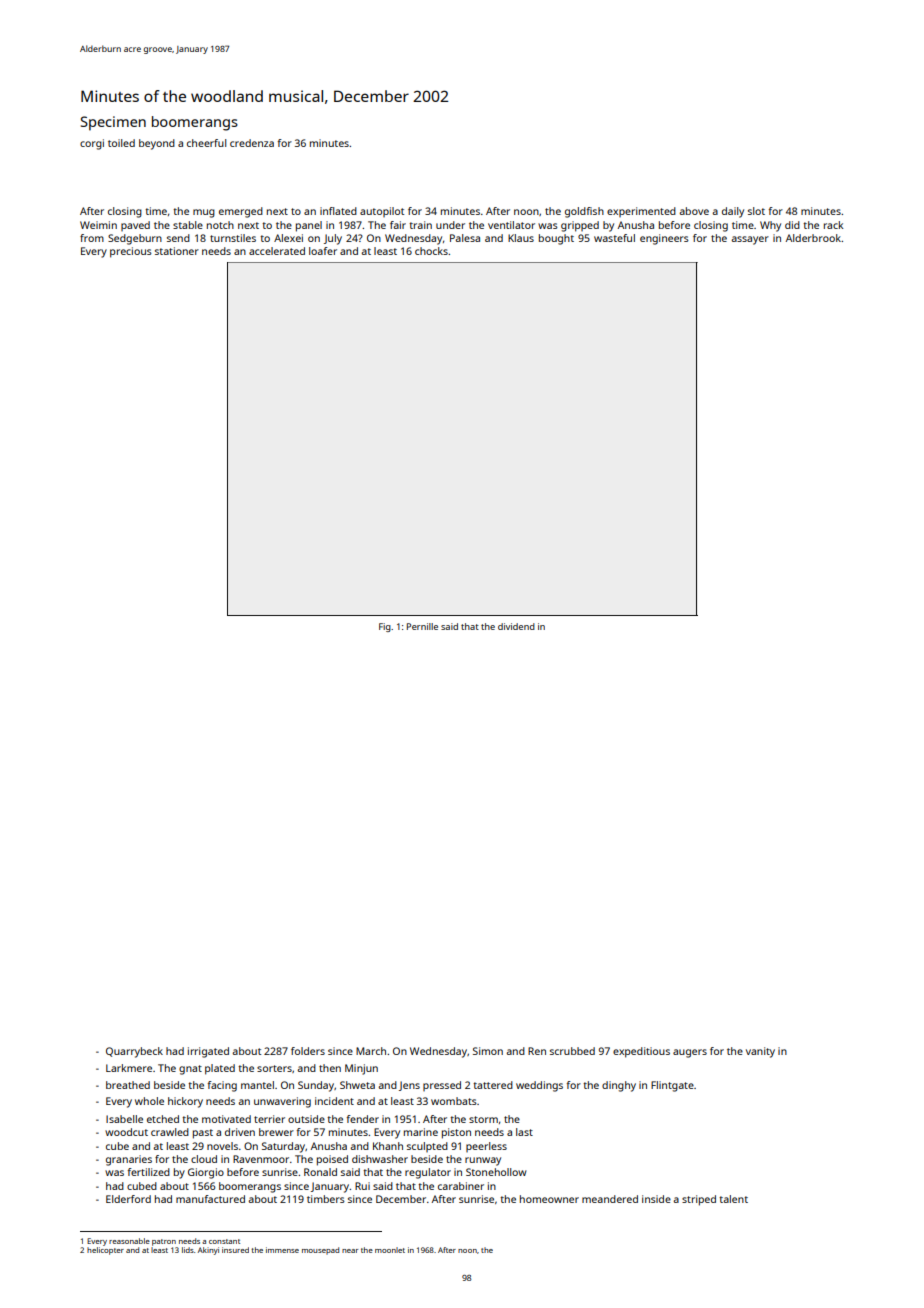 Image resolution: width=924 pixels, height=1308 pixels. What do you see at coordinates (488, 1051) in the screenshot?
I see `Simon` at bounding box center [488, 1051].
